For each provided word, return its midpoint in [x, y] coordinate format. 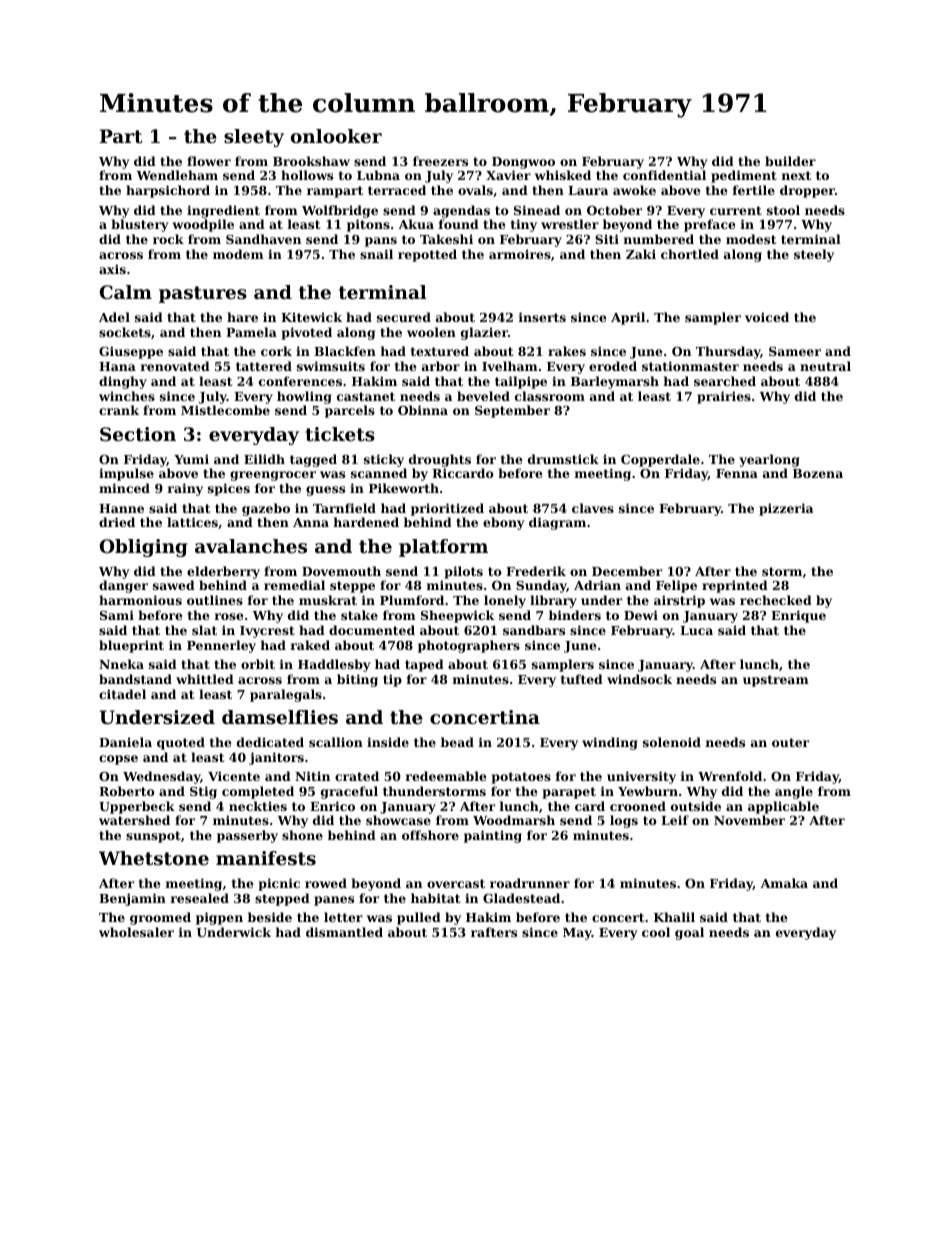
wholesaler [136, 932]
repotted [427, 255]
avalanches [251, 546]
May [577, 934]
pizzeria [786, 509]
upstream [776, 681]
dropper [807, 191]
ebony [503, 523]
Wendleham [177, 175]
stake [359, 615]
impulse [126, 474]
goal [689, 933]
